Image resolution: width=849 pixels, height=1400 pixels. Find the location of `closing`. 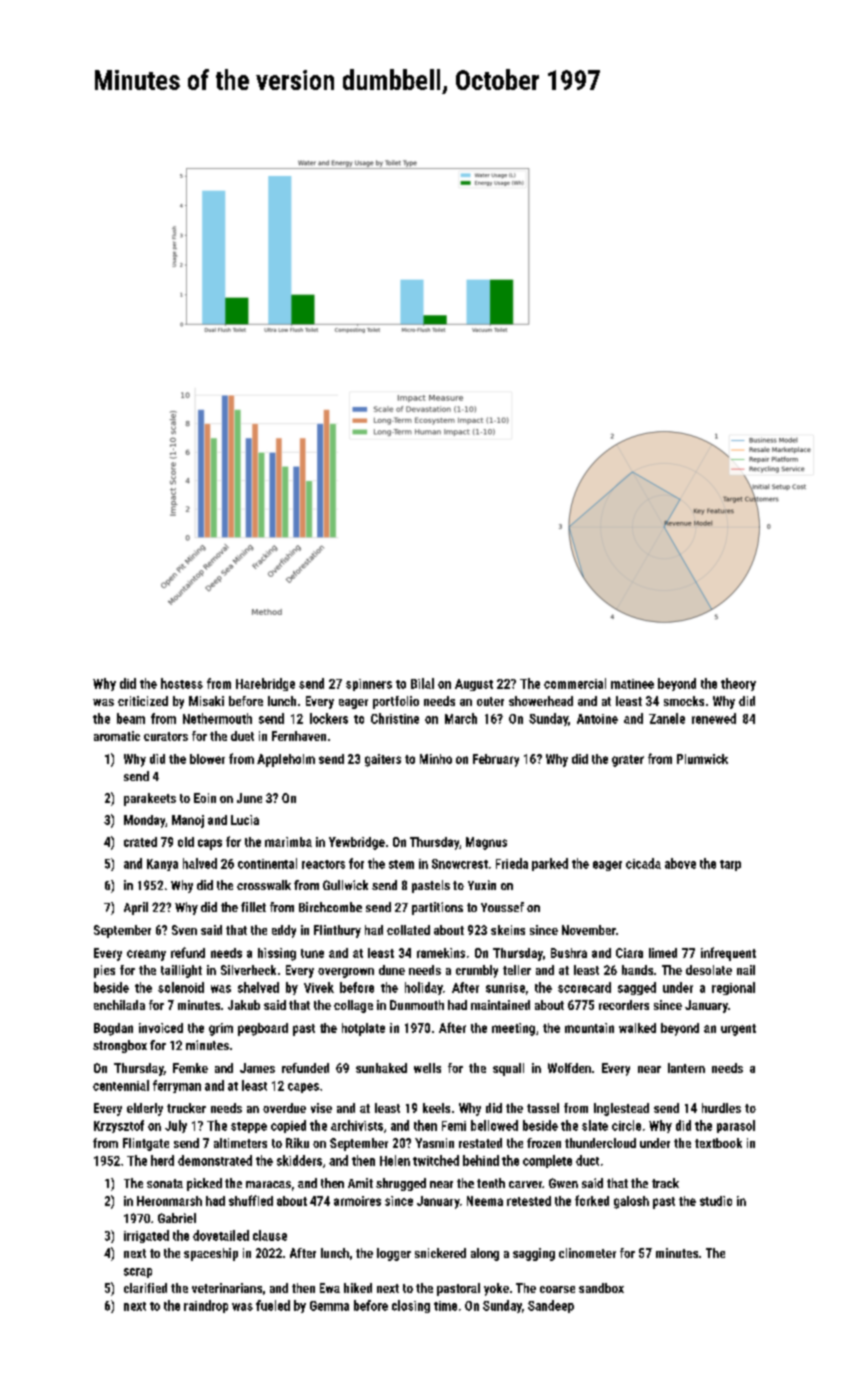

closing is located at coordinates (411, 1306).
